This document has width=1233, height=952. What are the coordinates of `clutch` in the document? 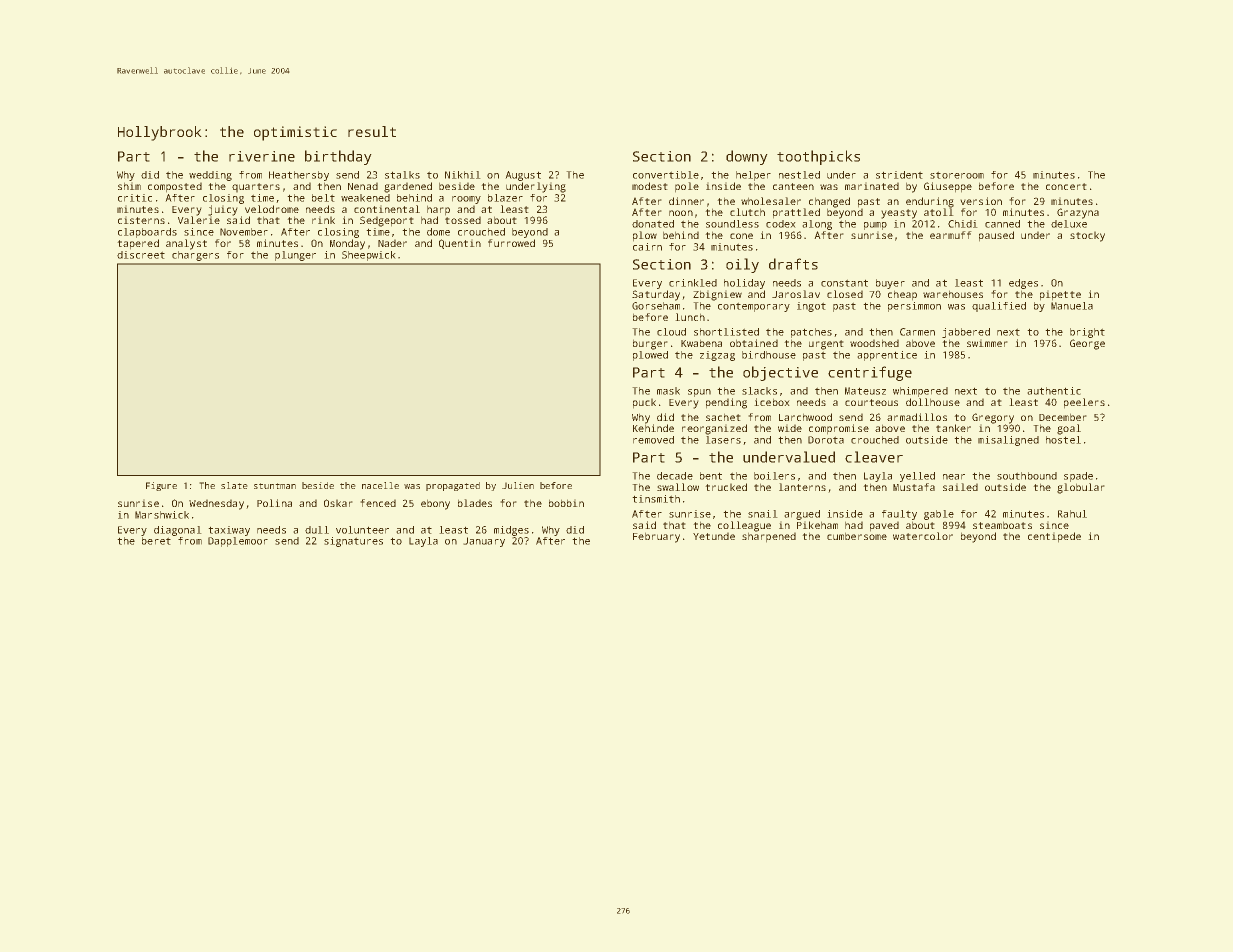 It's located at (747, 212).
